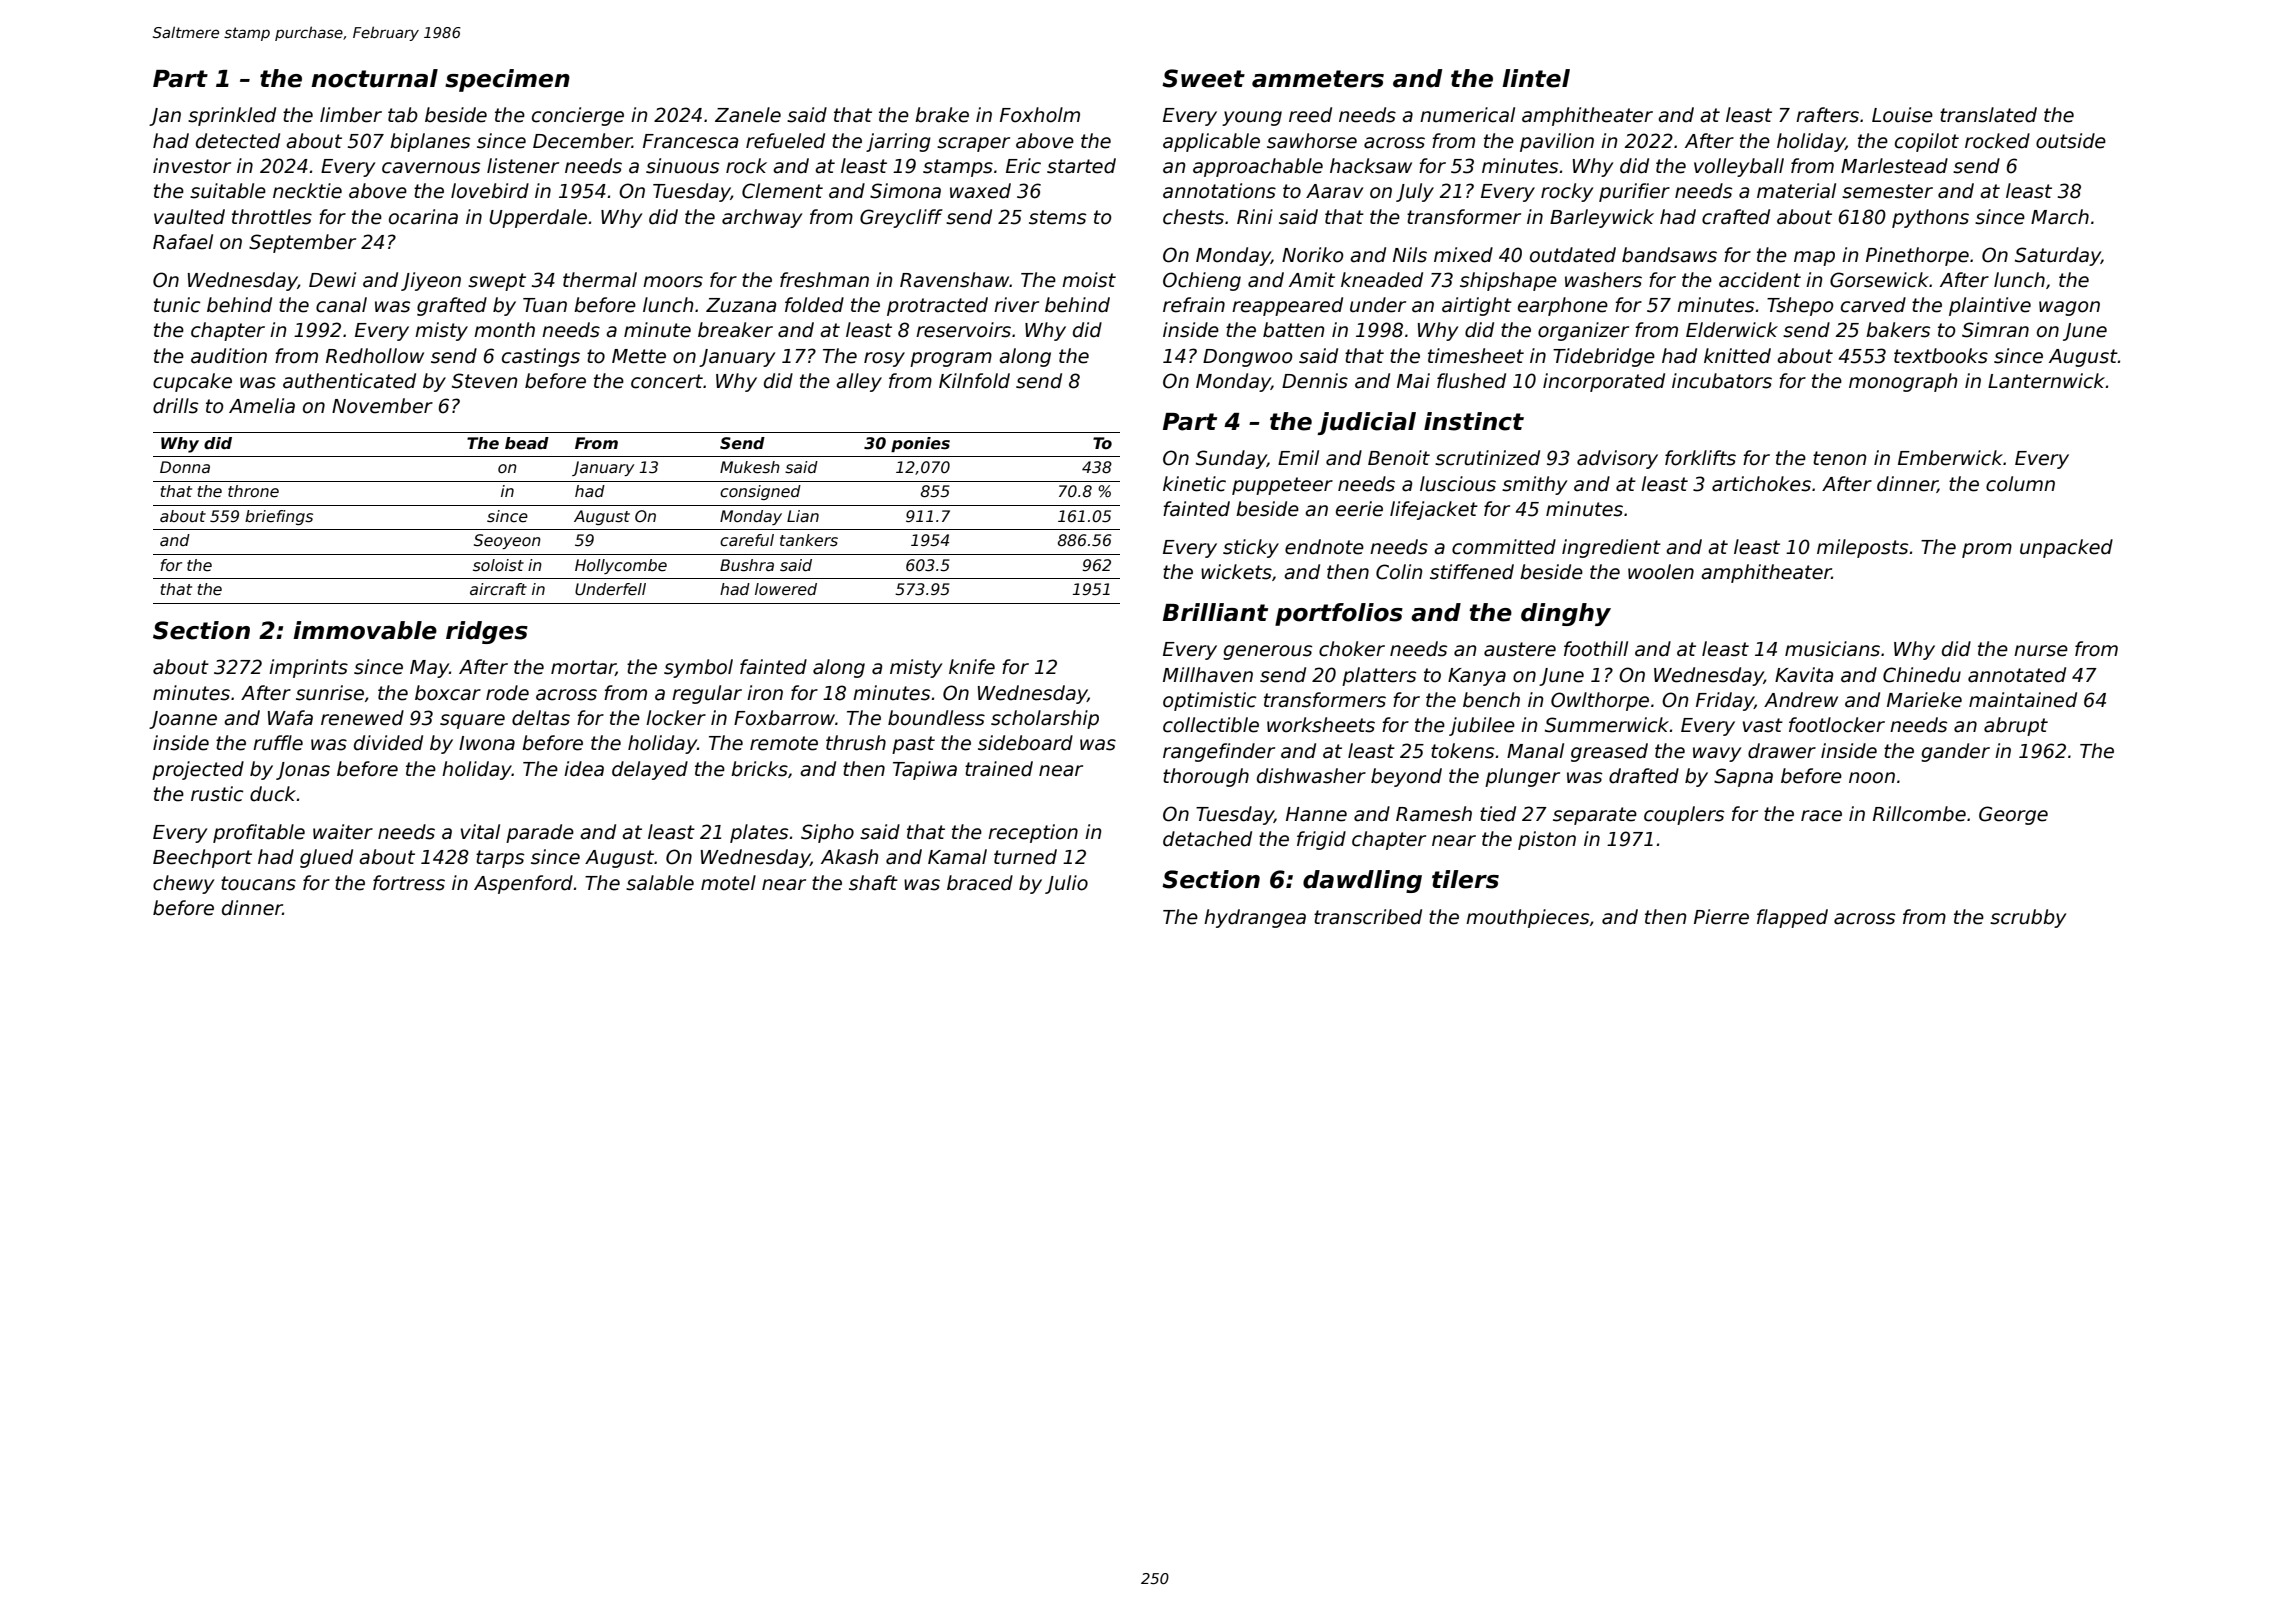 The image size is (2282, 1614). I want to click on ingredient, so click(1611, 548).
